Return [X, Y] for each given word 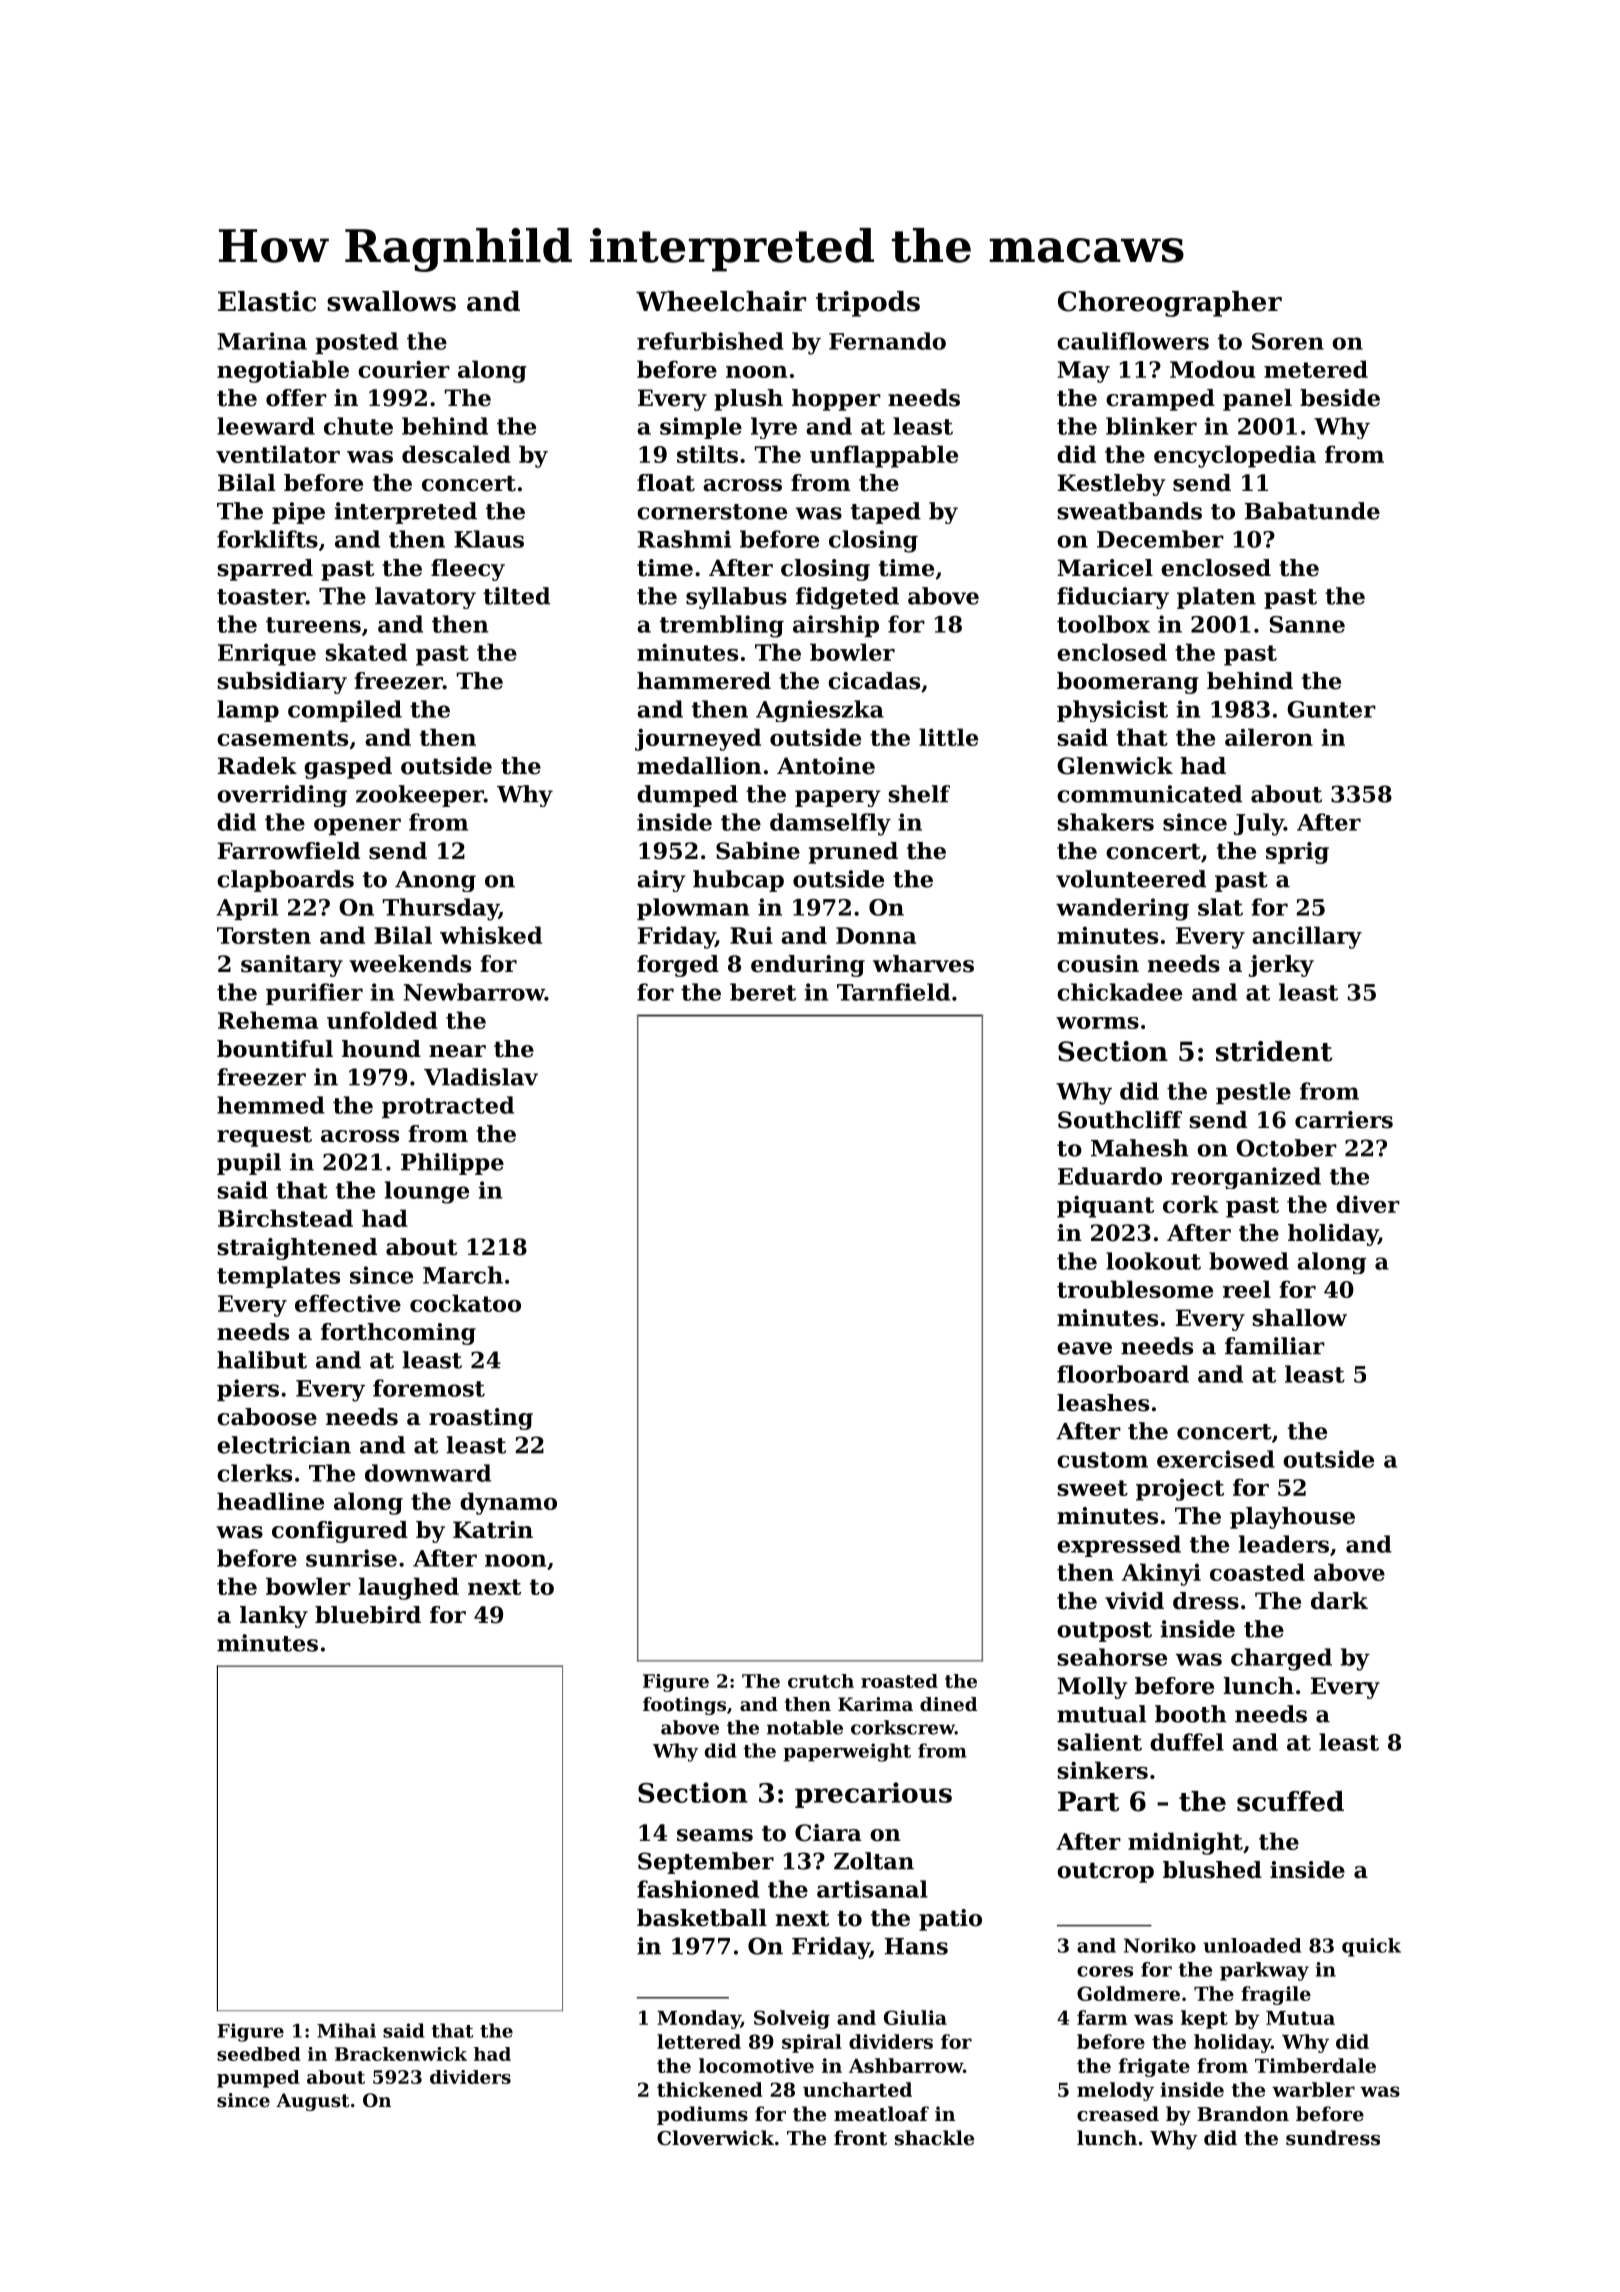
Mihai [346, 2030]
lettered [699, 2041]
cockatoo [465, 1303]
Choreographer [1170, 304]
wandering [1122, 909]
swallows [391, 301]
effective [348, 1303]
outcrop [1105, 1872]
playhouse [1292, 1518]
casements [282, 738]
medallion [699, 766]
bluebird [368, 1615]
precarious [873, 1795]
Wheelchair [721, 301]
